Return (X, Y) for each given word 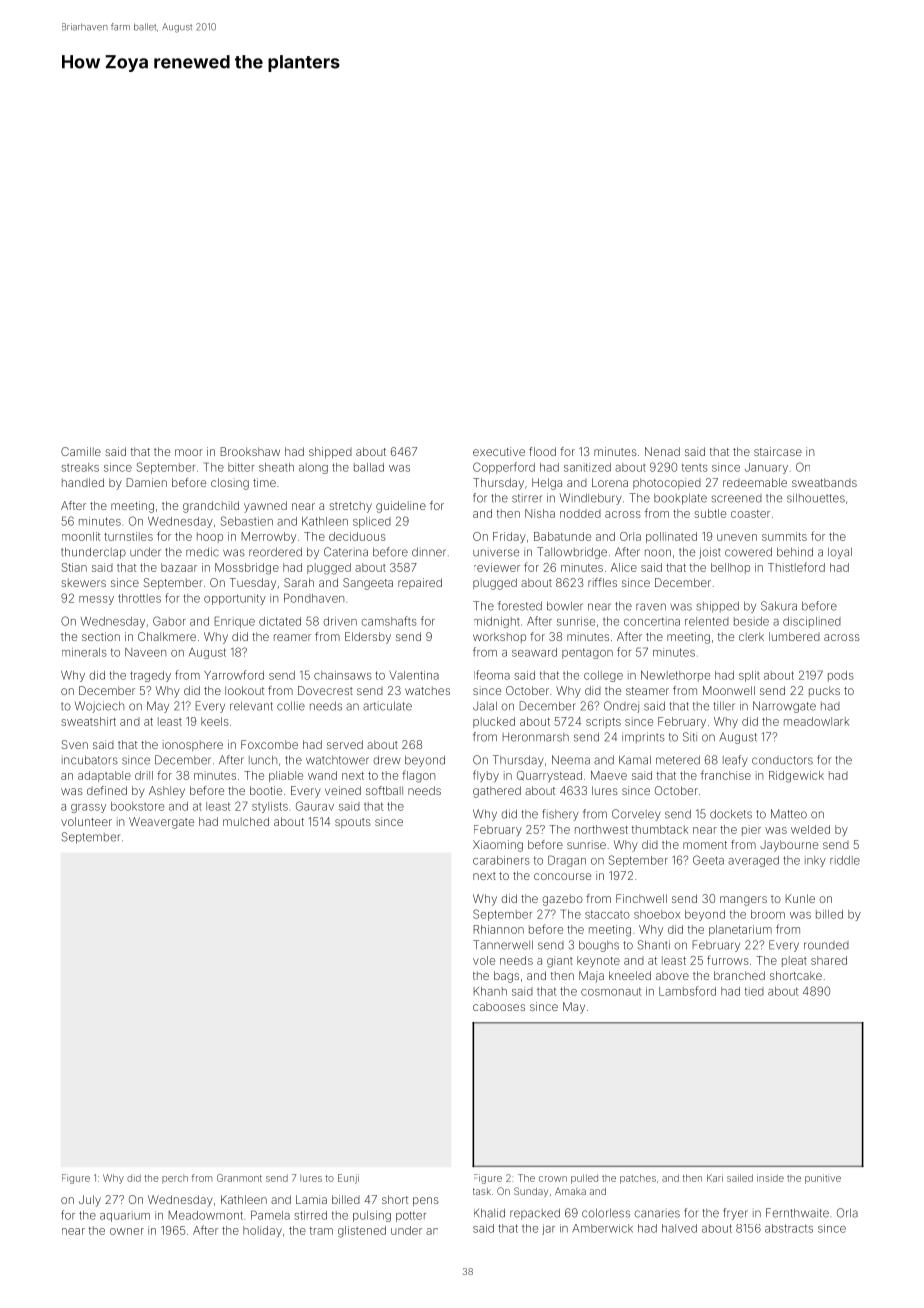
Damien (147, 482)
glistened (362, 1232)
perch (175, 1179)
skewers (83, 582)
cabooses (499, 1006)
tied (754, 991)
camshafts (389, 621)
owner (127, 1231)
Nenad (662, 451)
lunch (263, 760)
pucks (824, 691)
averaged (753, 861)
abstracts (789, 1228)
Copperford (504, 468)
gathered (497, 792)
